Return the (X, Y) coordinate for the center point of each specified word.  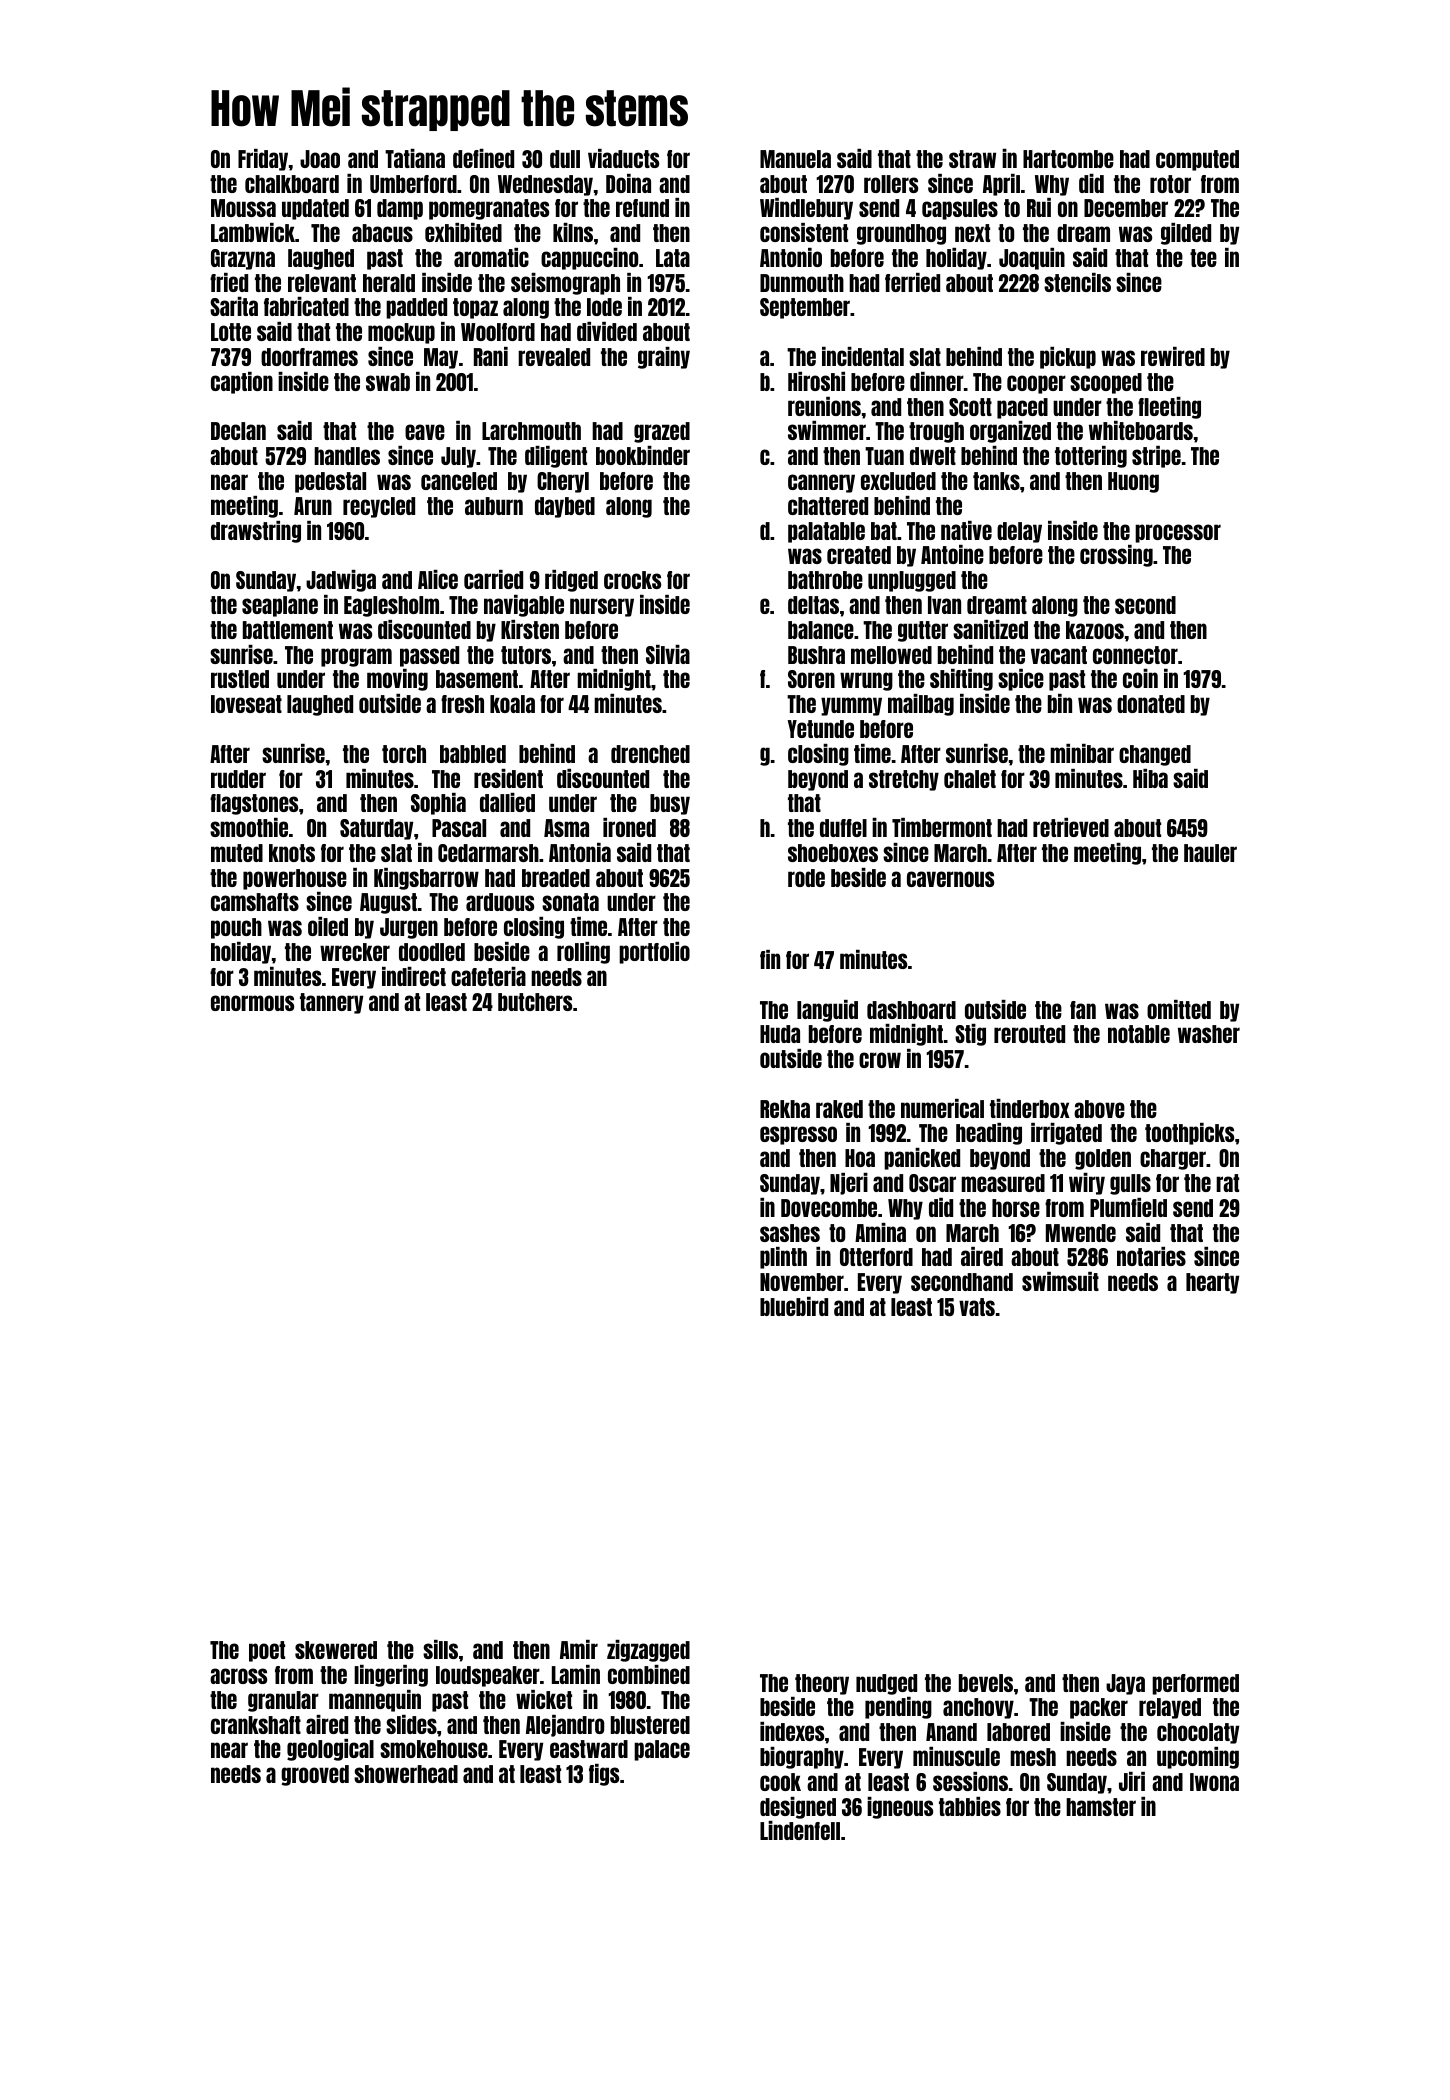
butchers (535, 1002)
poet (267, 1651)
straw (972, 159)
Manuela (795, 159)
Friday (263, 160)
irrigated (1066, 1134)
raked (839, 1109)
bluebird (794, 1306)
